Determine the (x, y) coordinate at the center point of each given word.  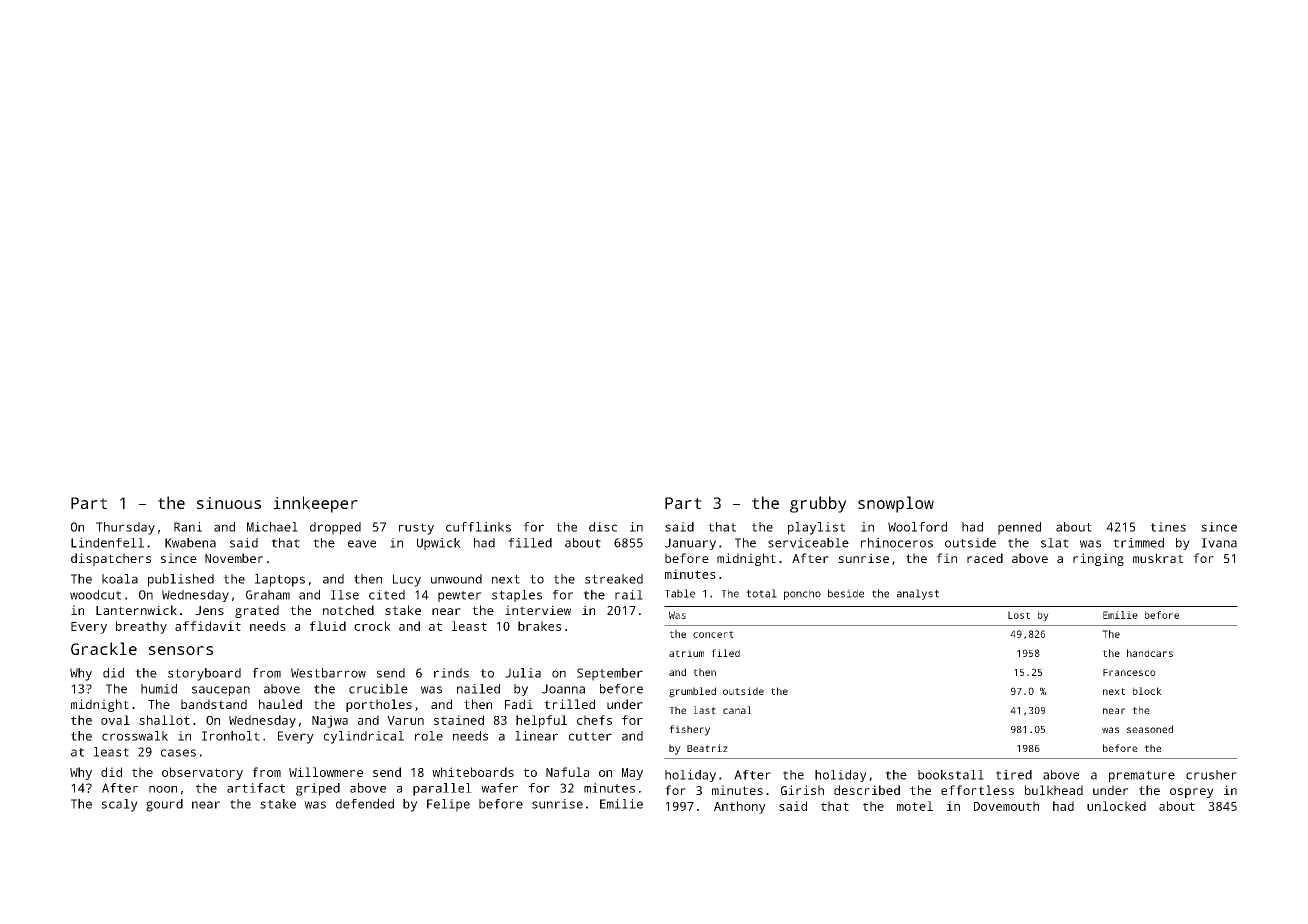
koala (120, 579)
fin (946, 558)
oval (115, 720)
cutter (590, 736)
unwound (456, 579)
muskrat (1158, 558)
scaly (120, 805)
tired (1014, 775)
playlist (816, 528)
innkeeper (316, 504)
